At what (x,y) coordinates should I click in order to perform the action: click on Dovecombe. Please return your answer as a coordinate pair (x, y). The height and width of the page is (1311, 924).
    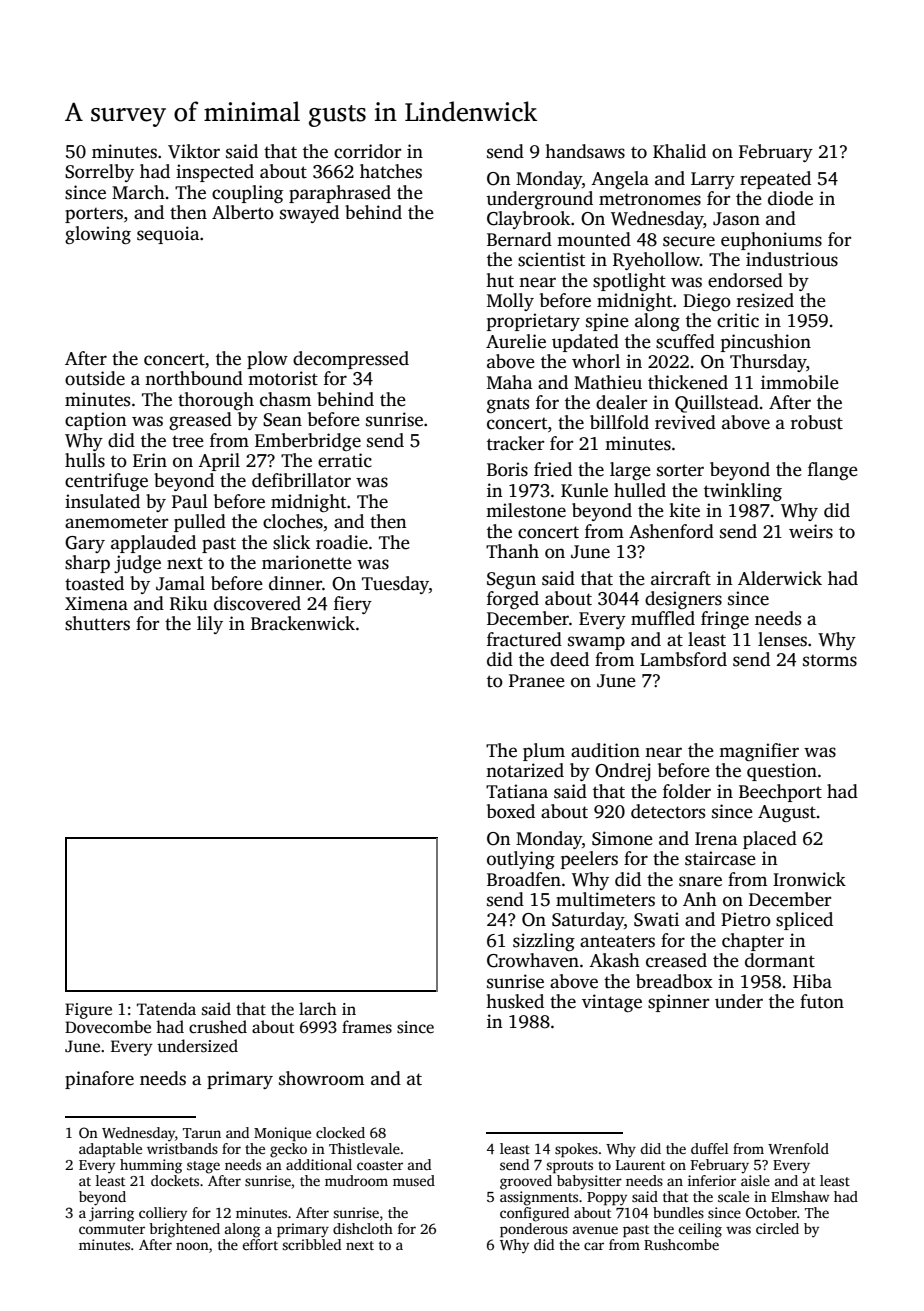
    Looking at the image, I should click on (108, 1027).
